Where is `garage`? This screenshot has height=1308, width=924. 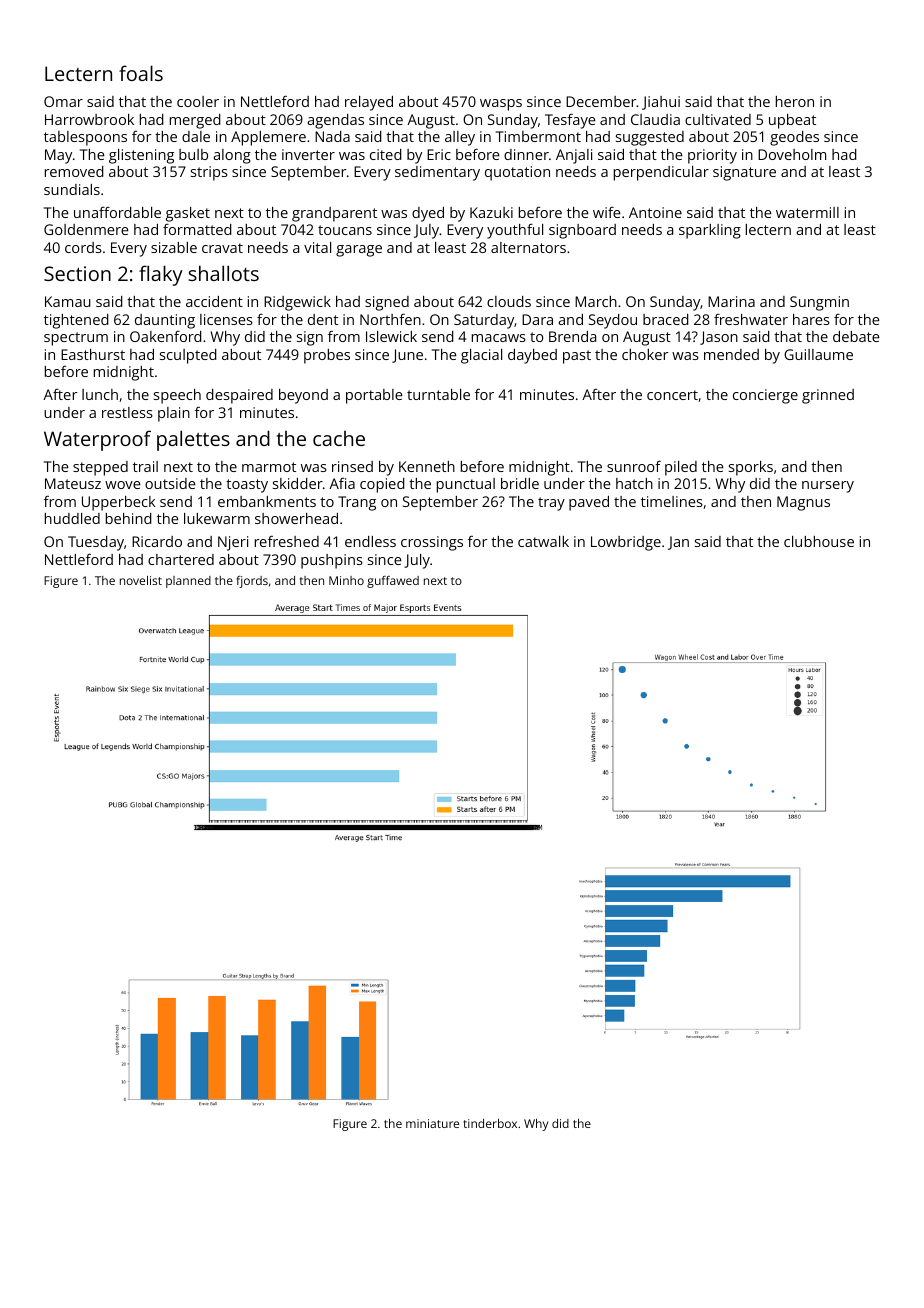 garage is located at coordinates (359, 251).
